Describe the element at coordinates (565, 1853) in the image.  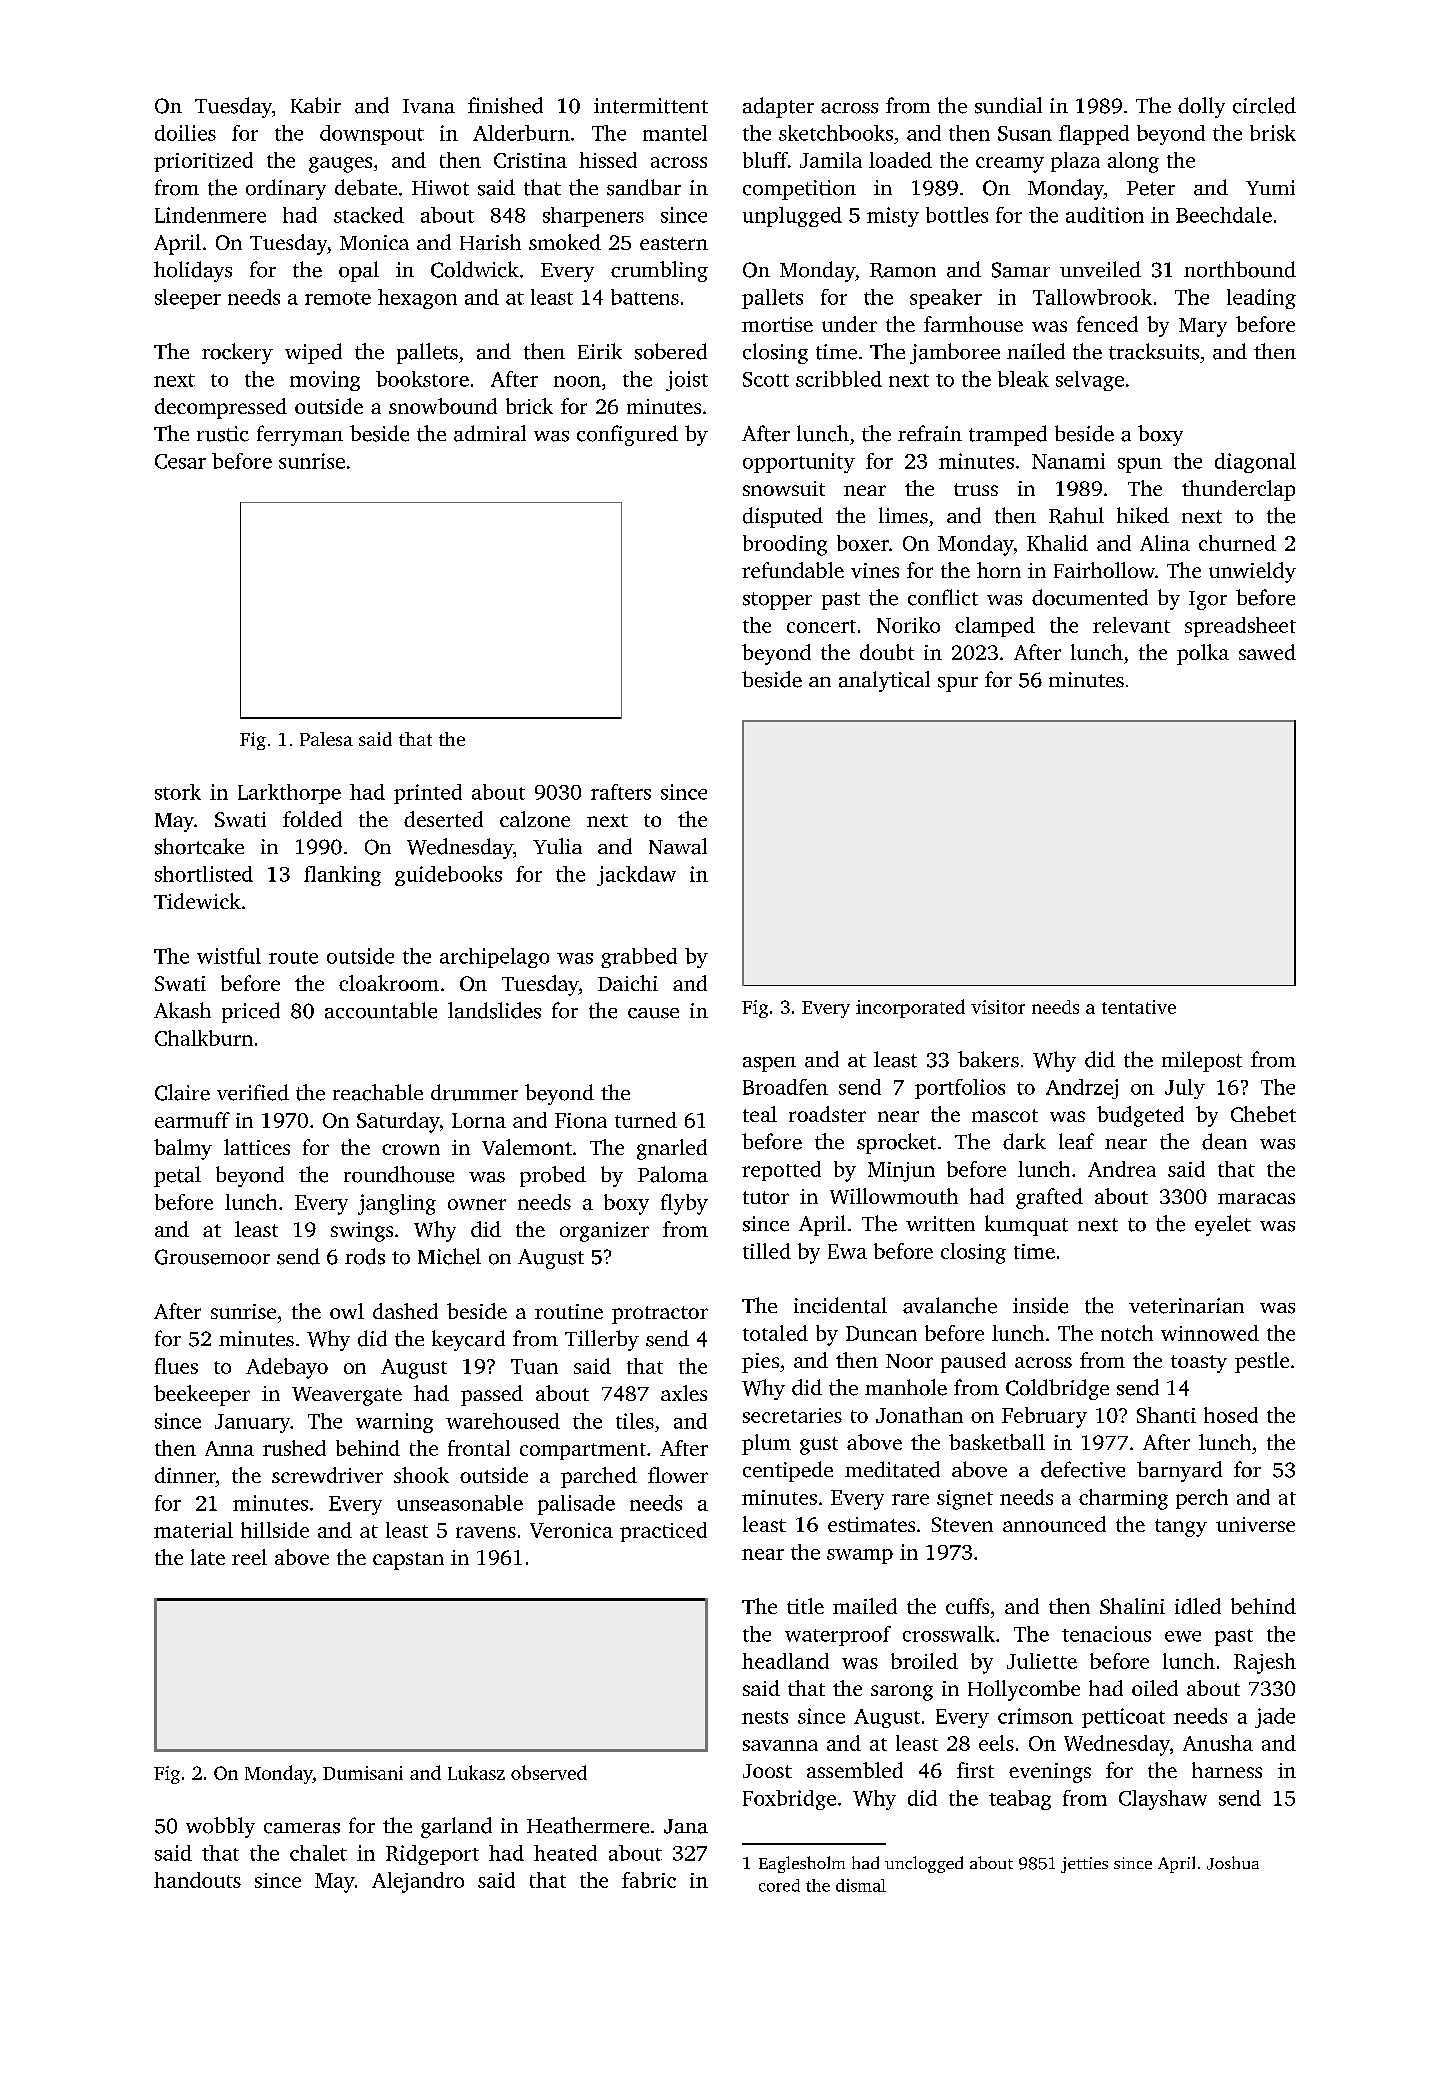
I see `heated` at that location.
